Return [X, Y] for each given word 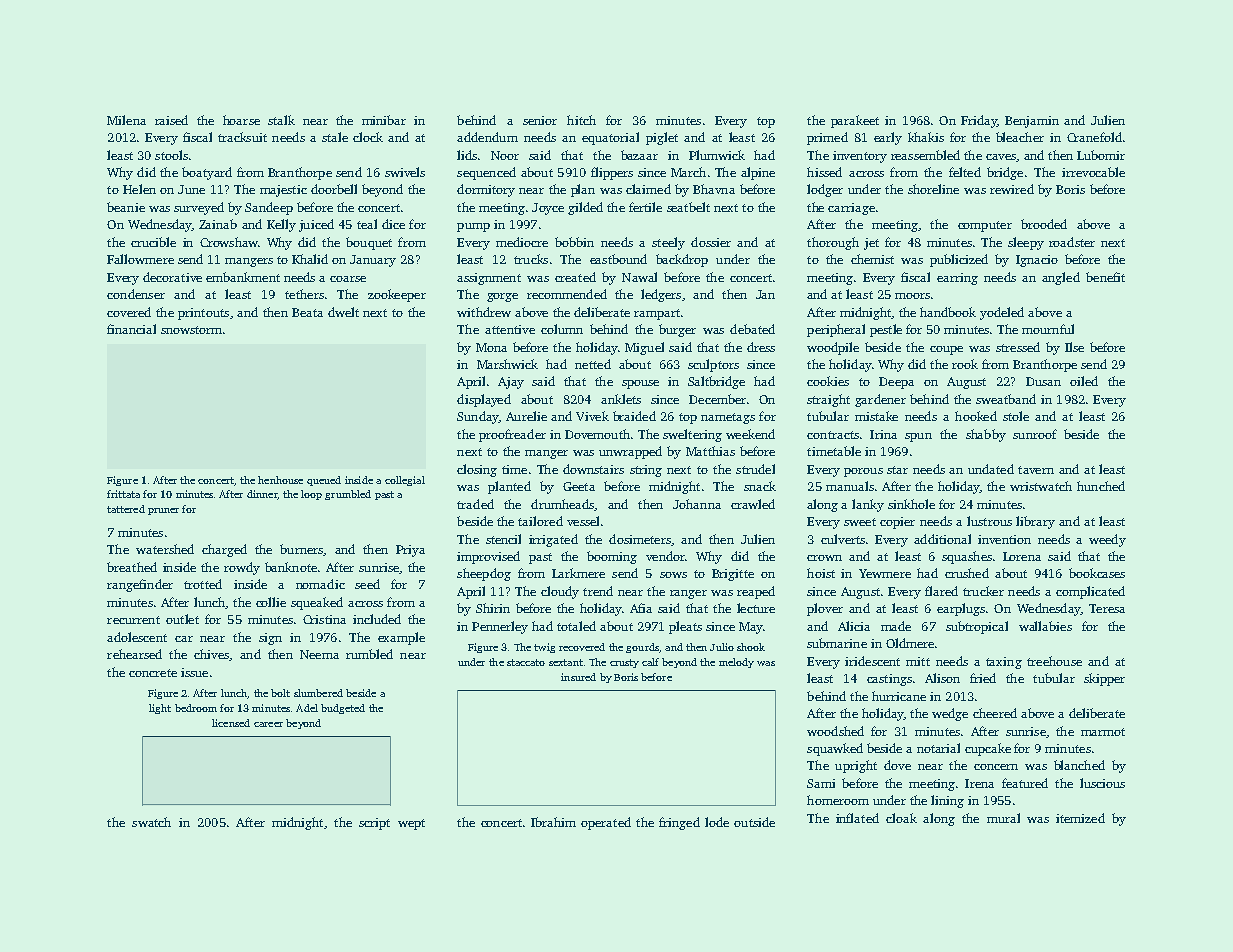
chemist [872, 259]
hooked [976, 416]
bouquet [369, 243]
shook [751, 647]
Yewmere [885, 573]
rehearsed [134, 654]
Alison [942, 678]
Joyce [548, 209]
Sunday [478, 417]
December [717, 399]
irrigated [553, 540]
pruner [163, 511]
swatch [151, 822]
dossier [711, 242]
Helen [139, 189]
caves [1001, 157]
